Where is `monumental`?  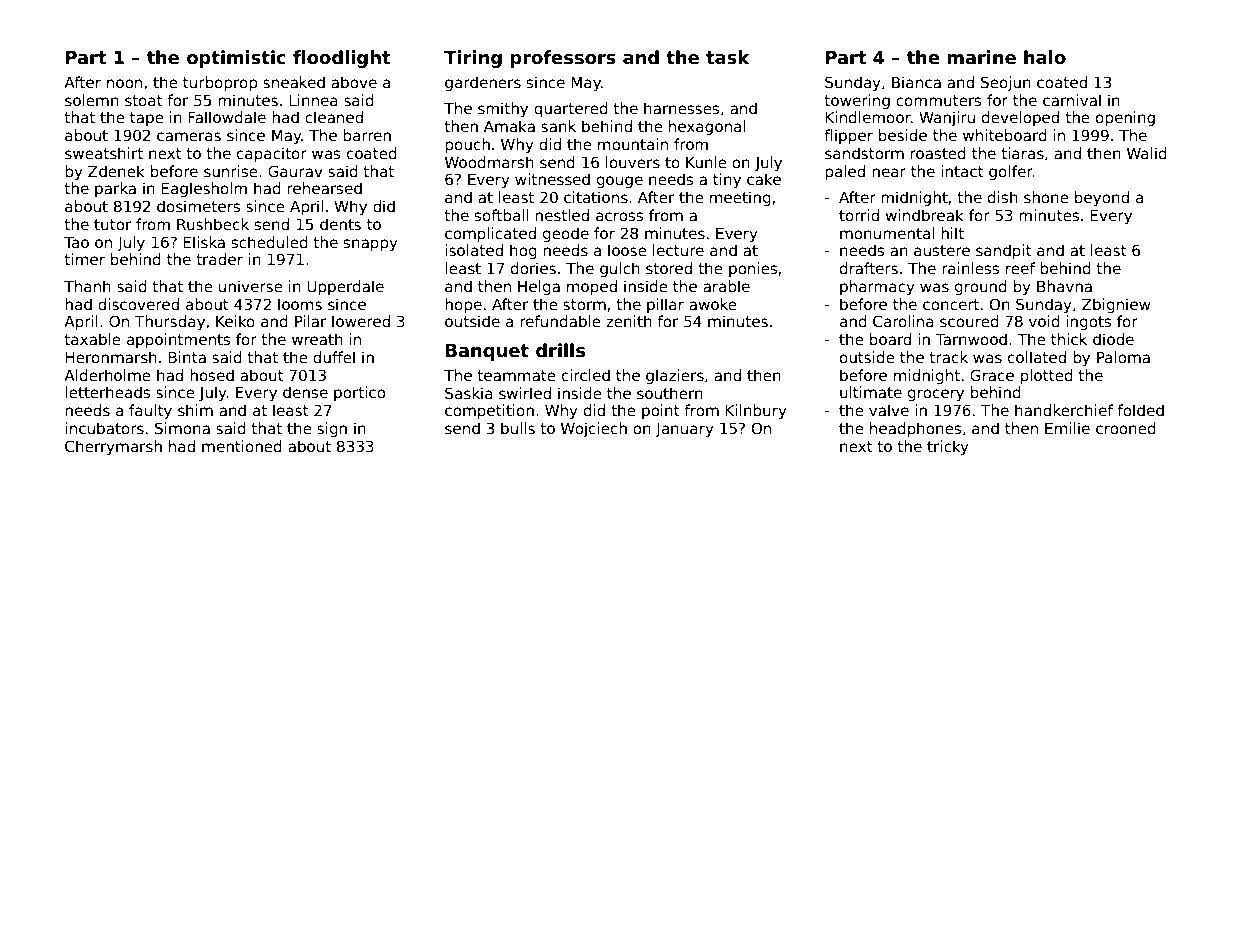
monumental is located at coordinates (887, 233).
